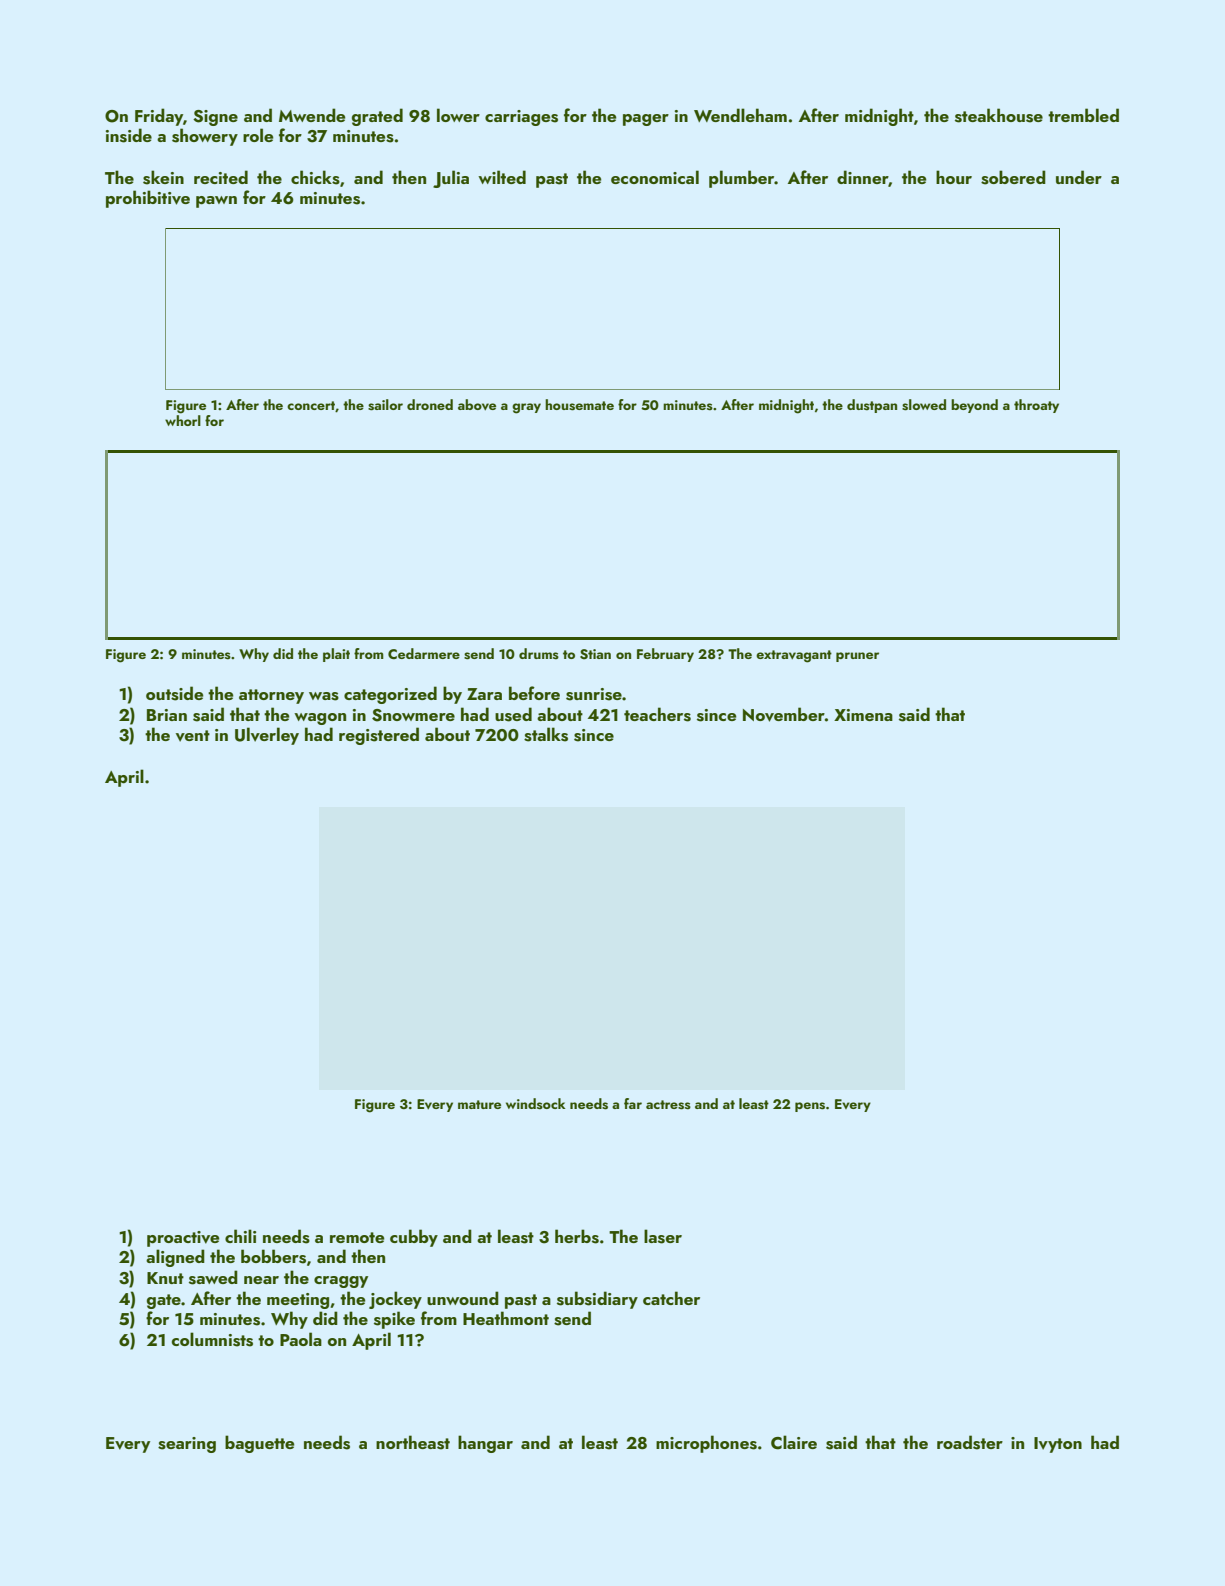 This document has height=1586, width=1225. Describe the element at coordinates (394, 1320) in the document. I see `spike` at that location.
